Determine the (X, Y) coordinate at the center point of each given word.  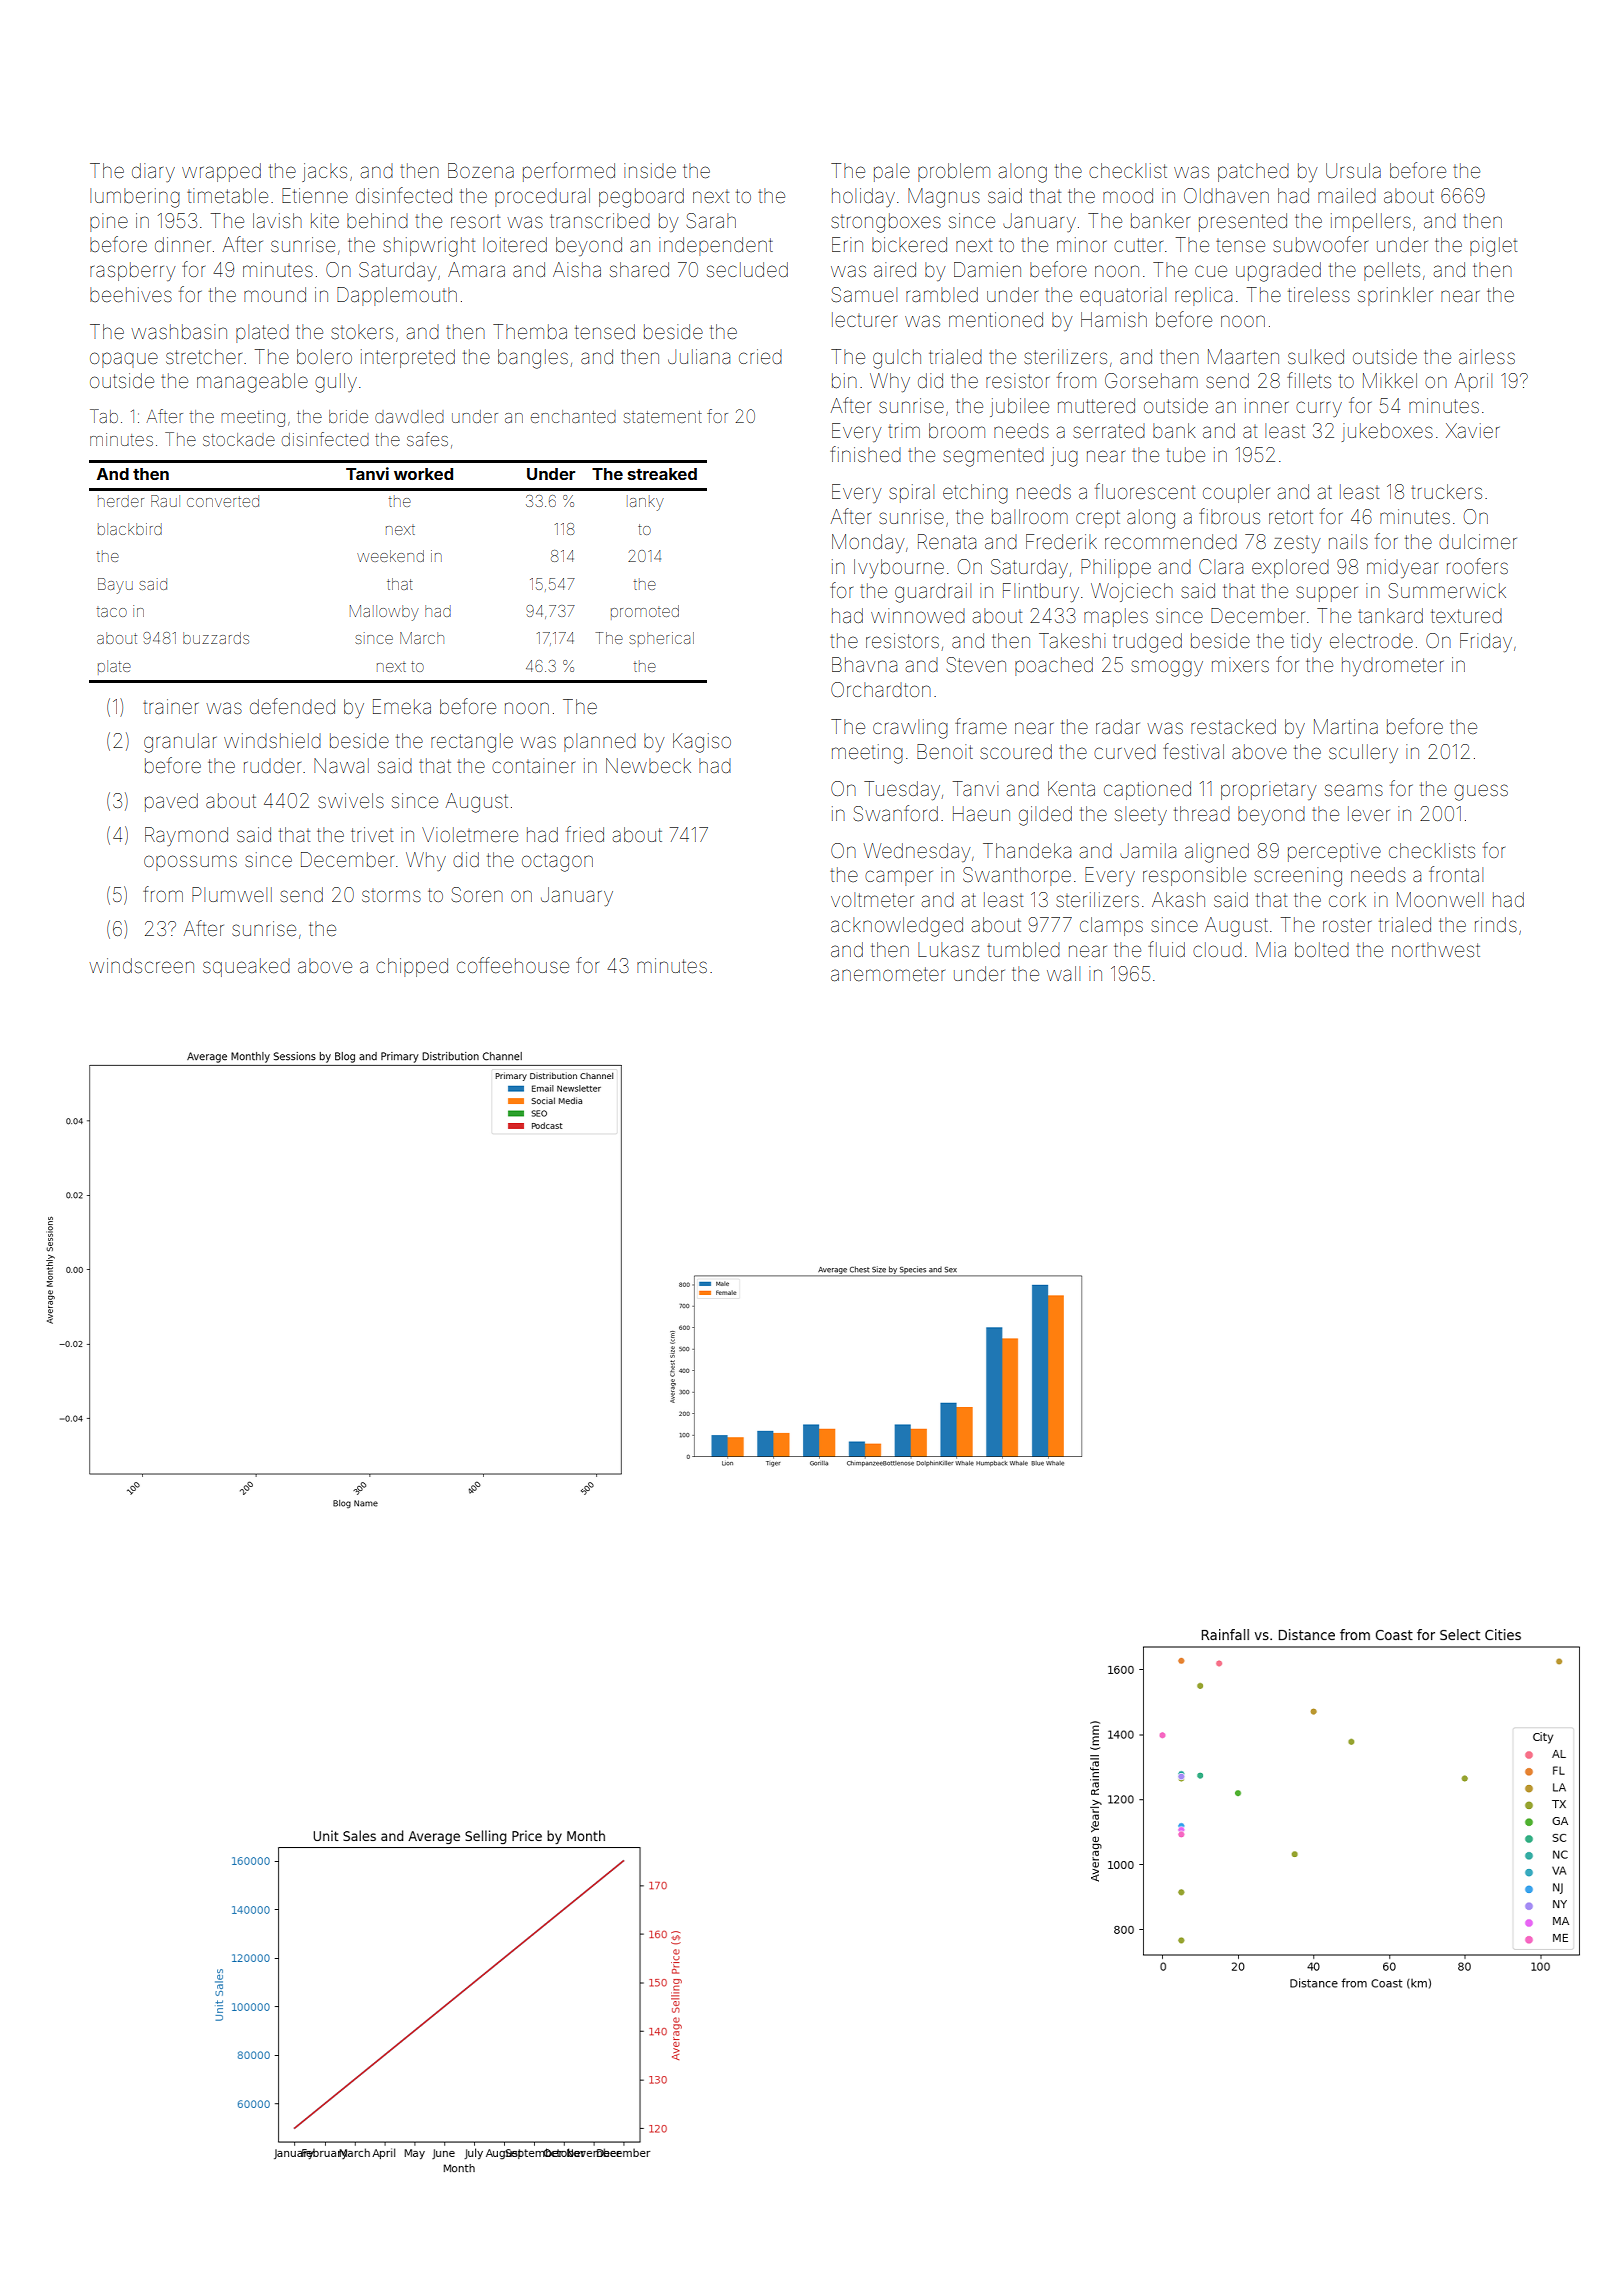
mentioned (996, 319)
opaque (124, 360)
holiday (863, 197)
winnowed (918, 615)
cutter (1138, 245)
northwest (1436, 949)
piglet (1493, 247)
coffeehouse (513, 965)
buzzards (216, 638)
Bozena (481, 170)
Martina (1346, 726)
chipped (412, 967)
